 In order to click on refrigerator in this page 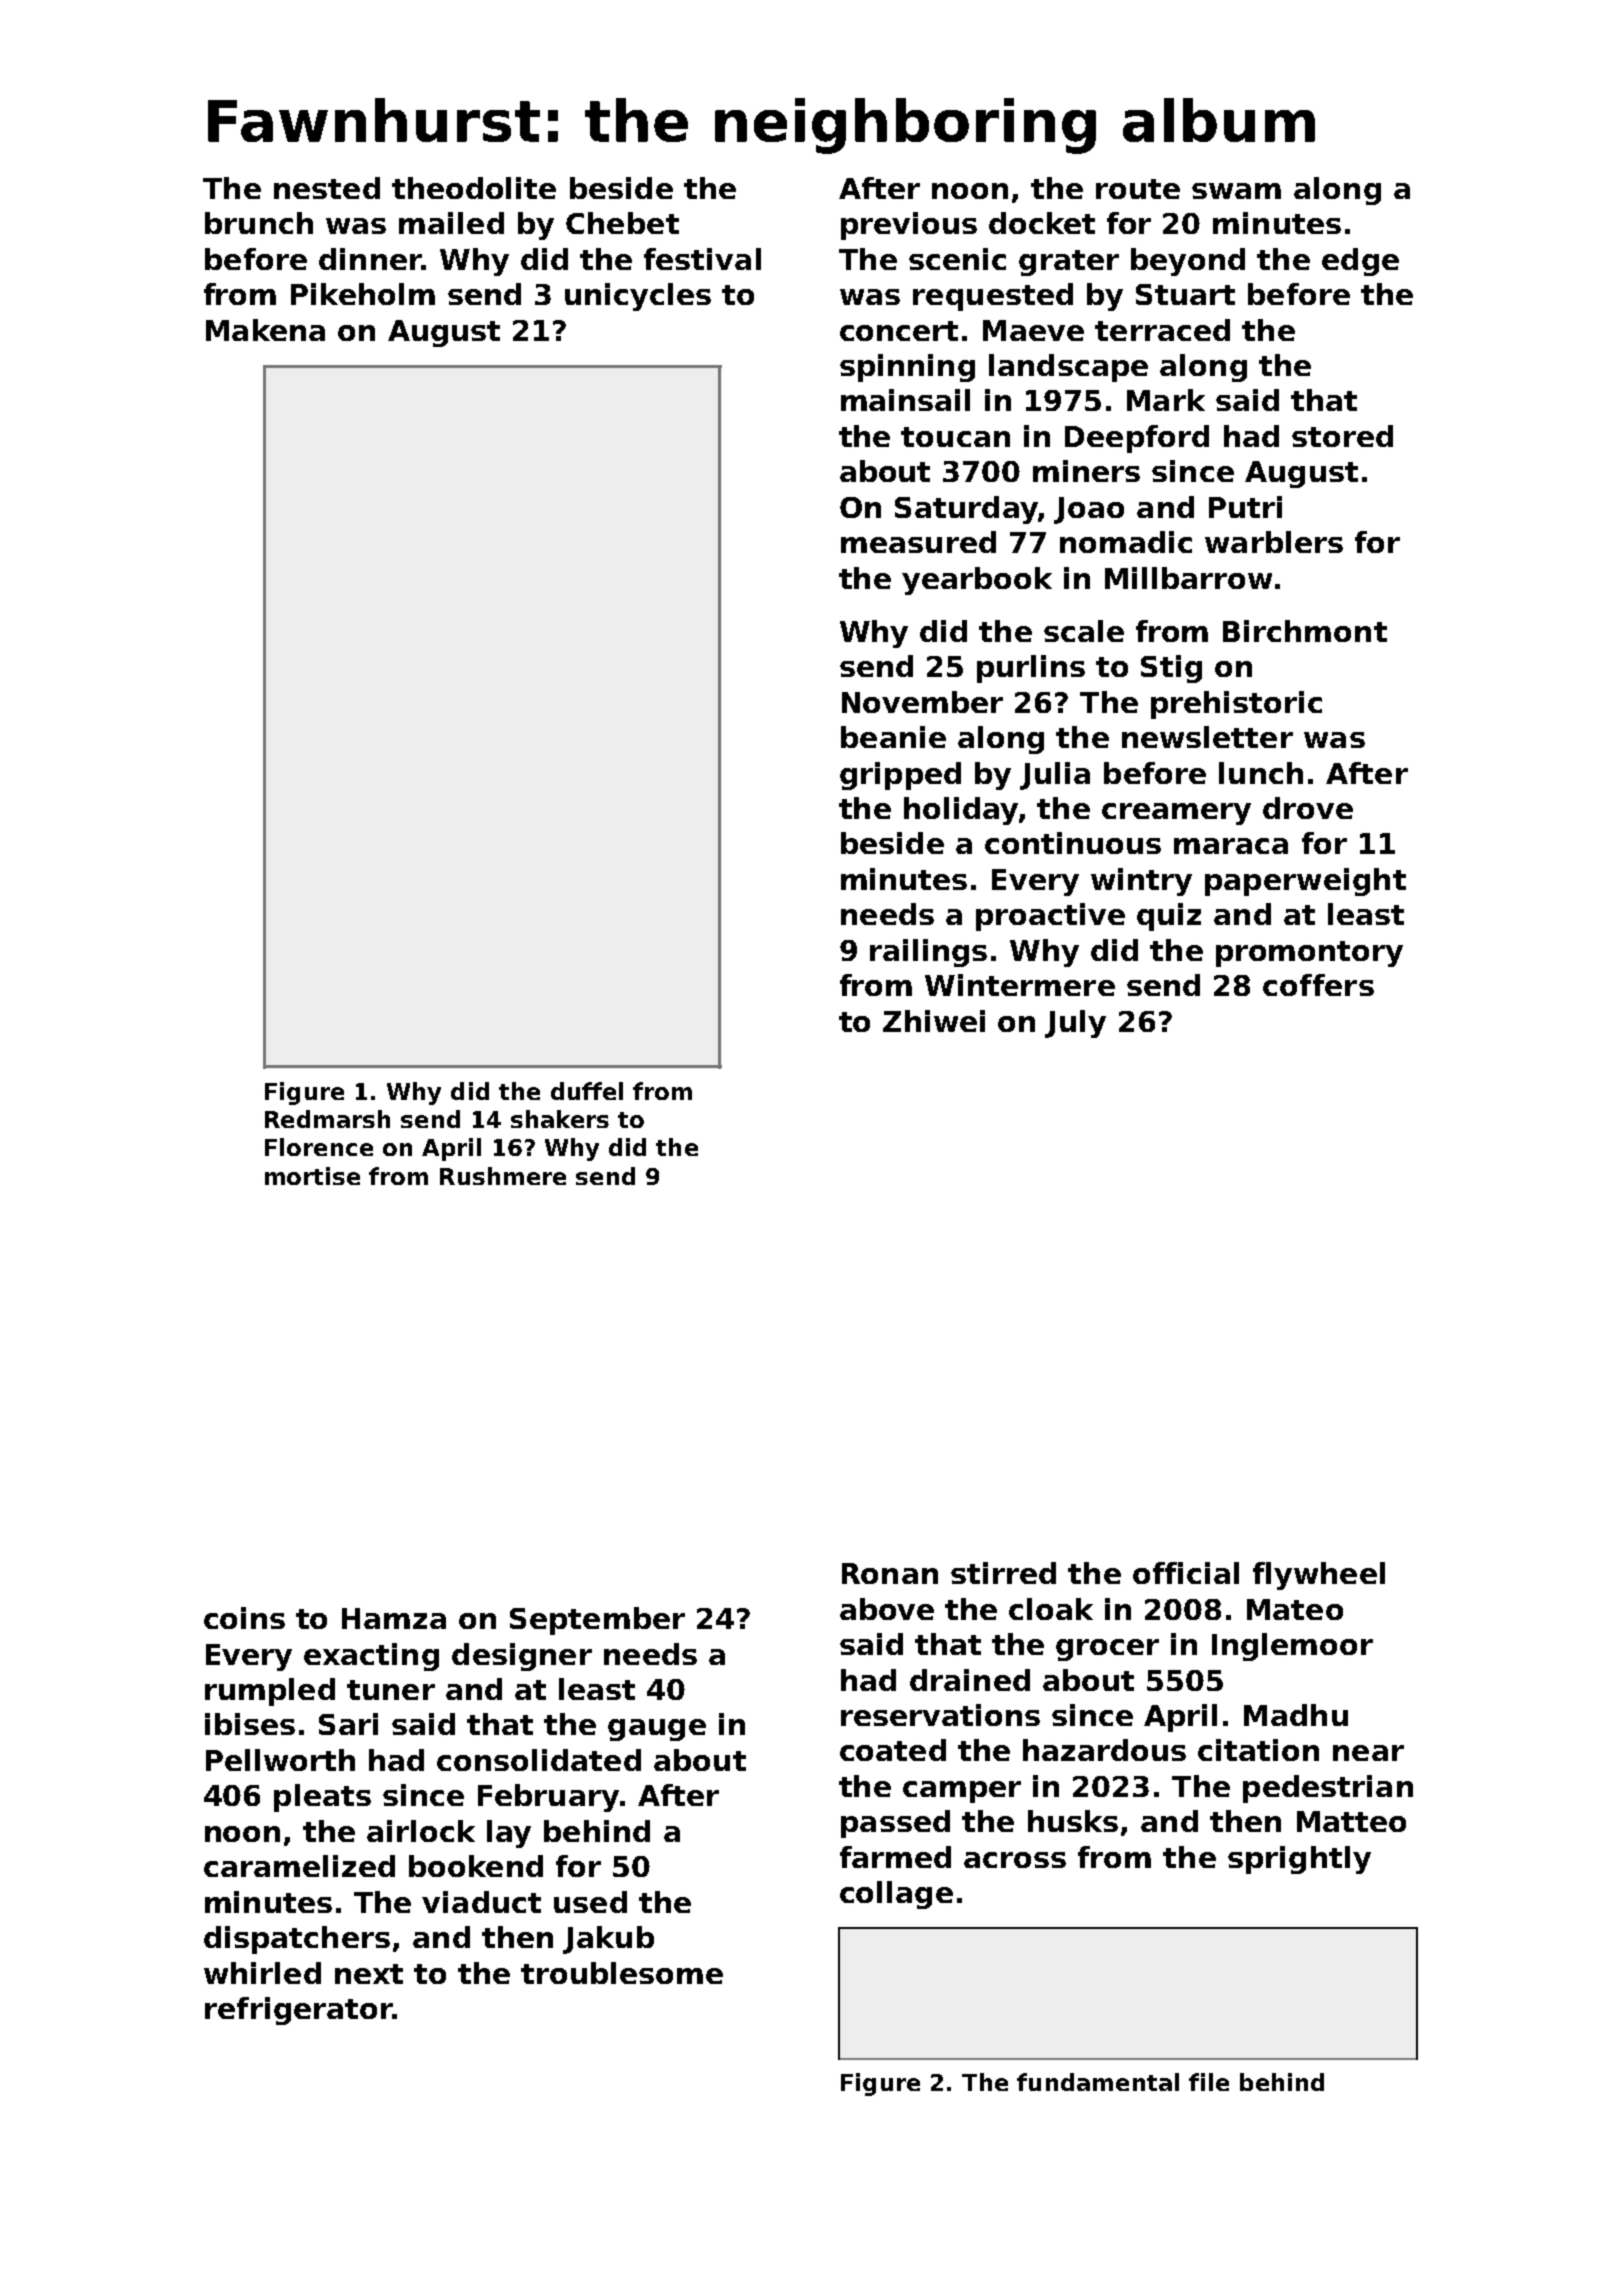, I will do `click(299, 2011)`.
